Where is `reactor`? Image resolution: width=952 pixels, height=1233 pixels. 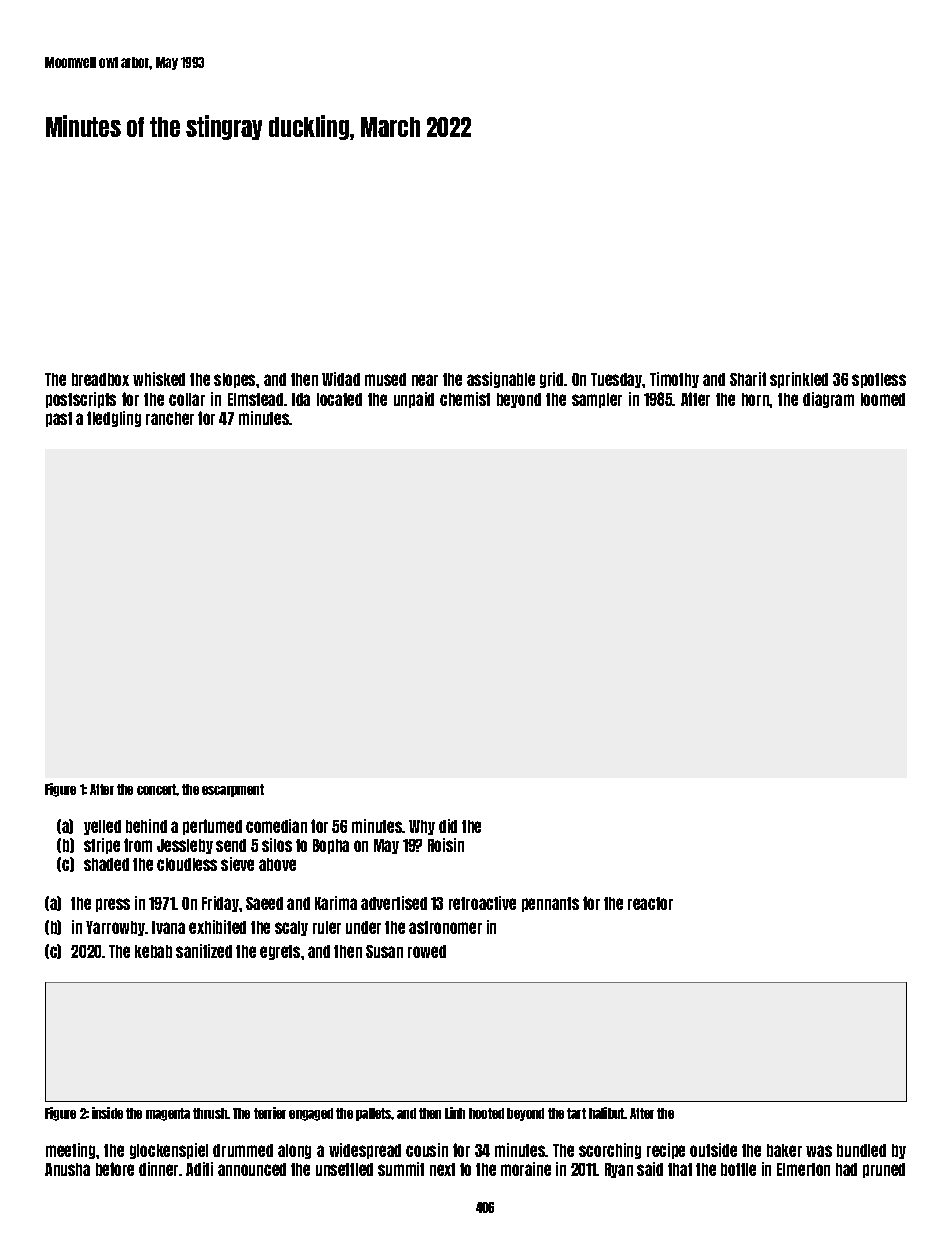 reactor is located at coordinates (650, 903).
